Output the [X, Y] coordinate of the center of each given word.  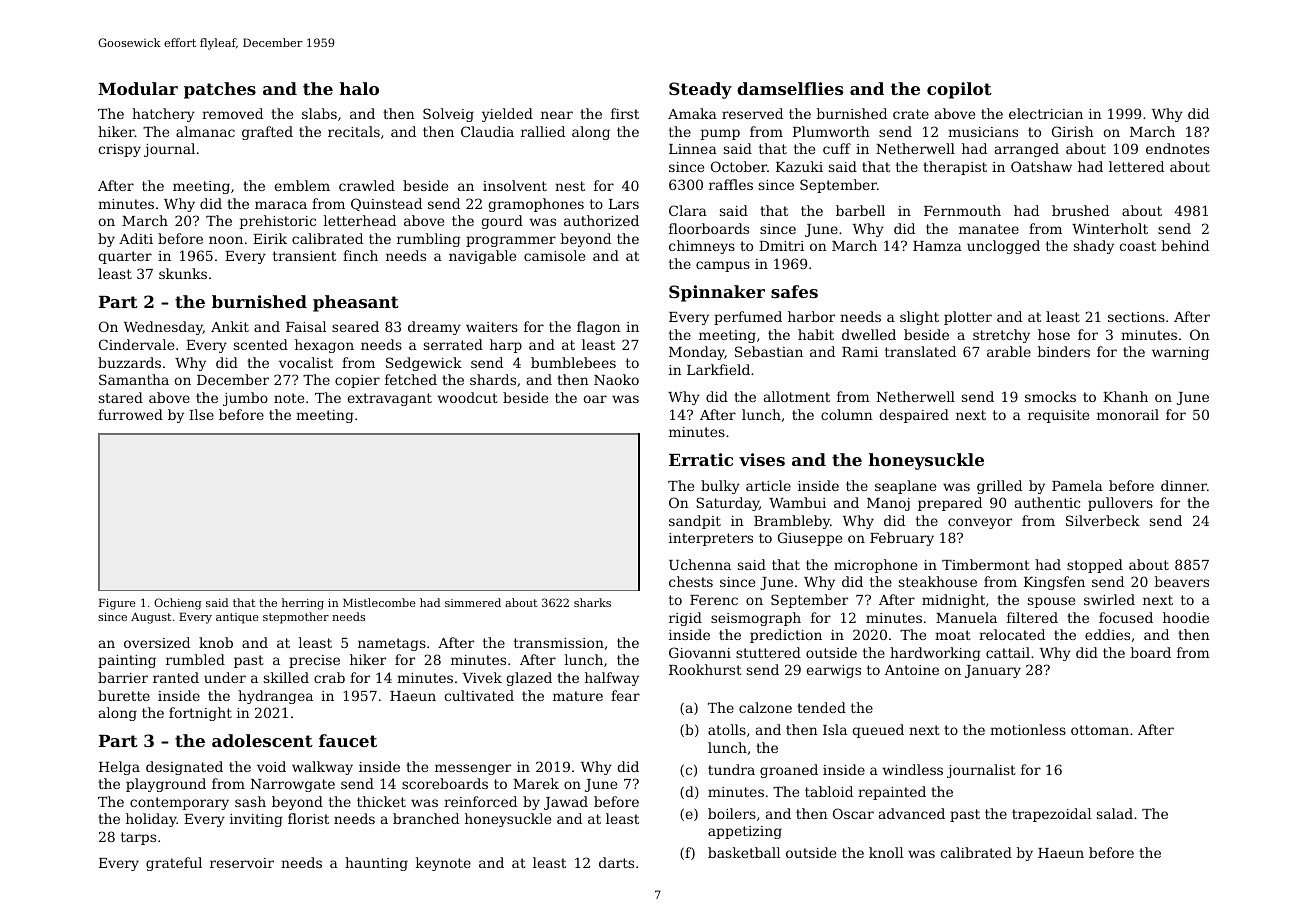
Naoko [616, 379]
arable [1009, 351]
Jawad [566, 803]
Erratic [701, 459]
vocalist [306, 362]
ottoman [1100, 730]
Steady [700, 90]
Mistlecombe [379, 602]
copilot [959, 90]
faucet [348, 740]
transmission [559, 643]
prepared [950, 504]
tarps [138, 838]
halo [359, 88]
